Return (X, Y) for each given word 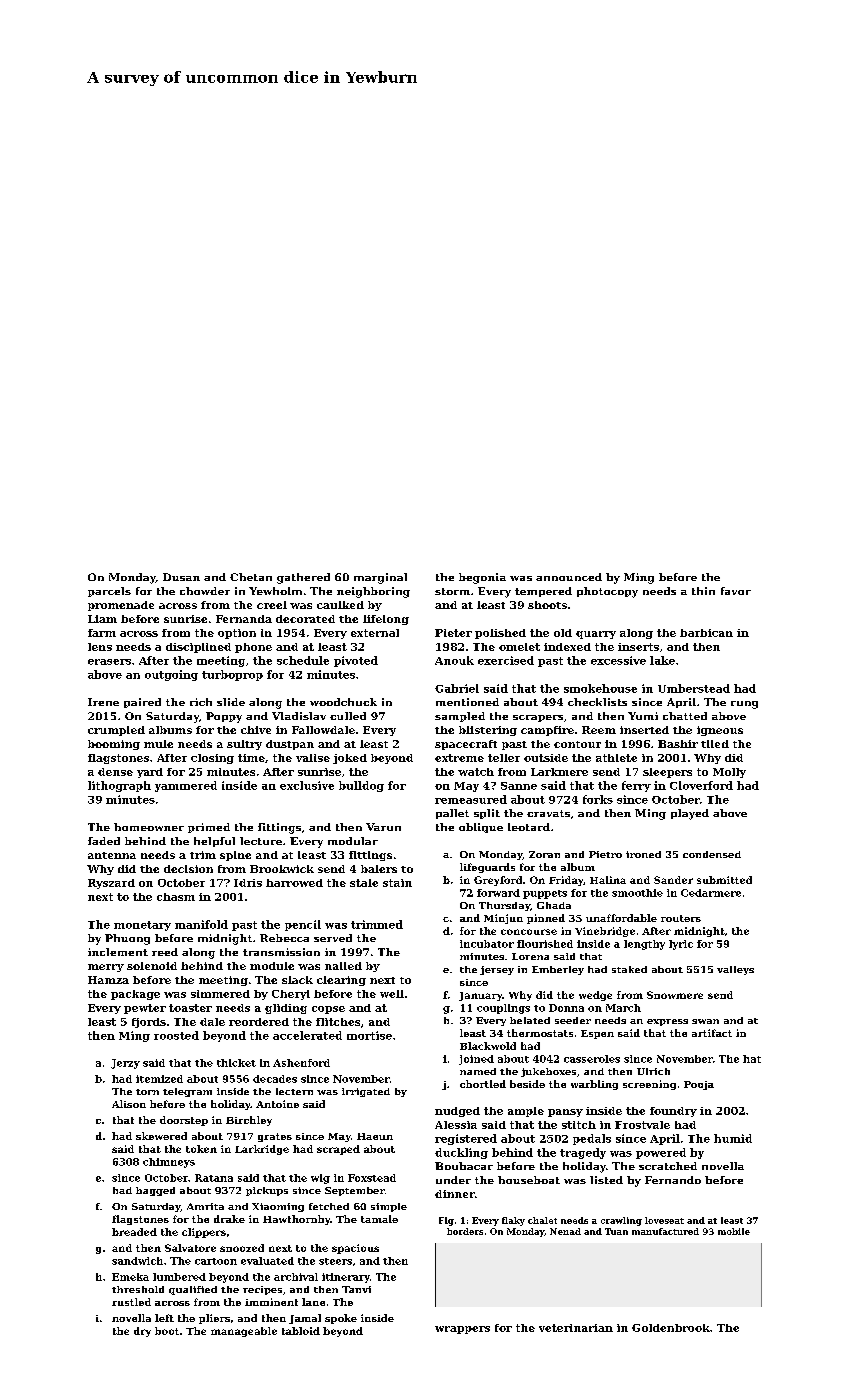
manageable (244, 1332)
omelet (519, 647)
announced (569, 577)
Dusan (181, 577)
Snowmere (675, 995)
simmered (220, 994)
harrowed (294, 883)
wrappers (462, 1330)
